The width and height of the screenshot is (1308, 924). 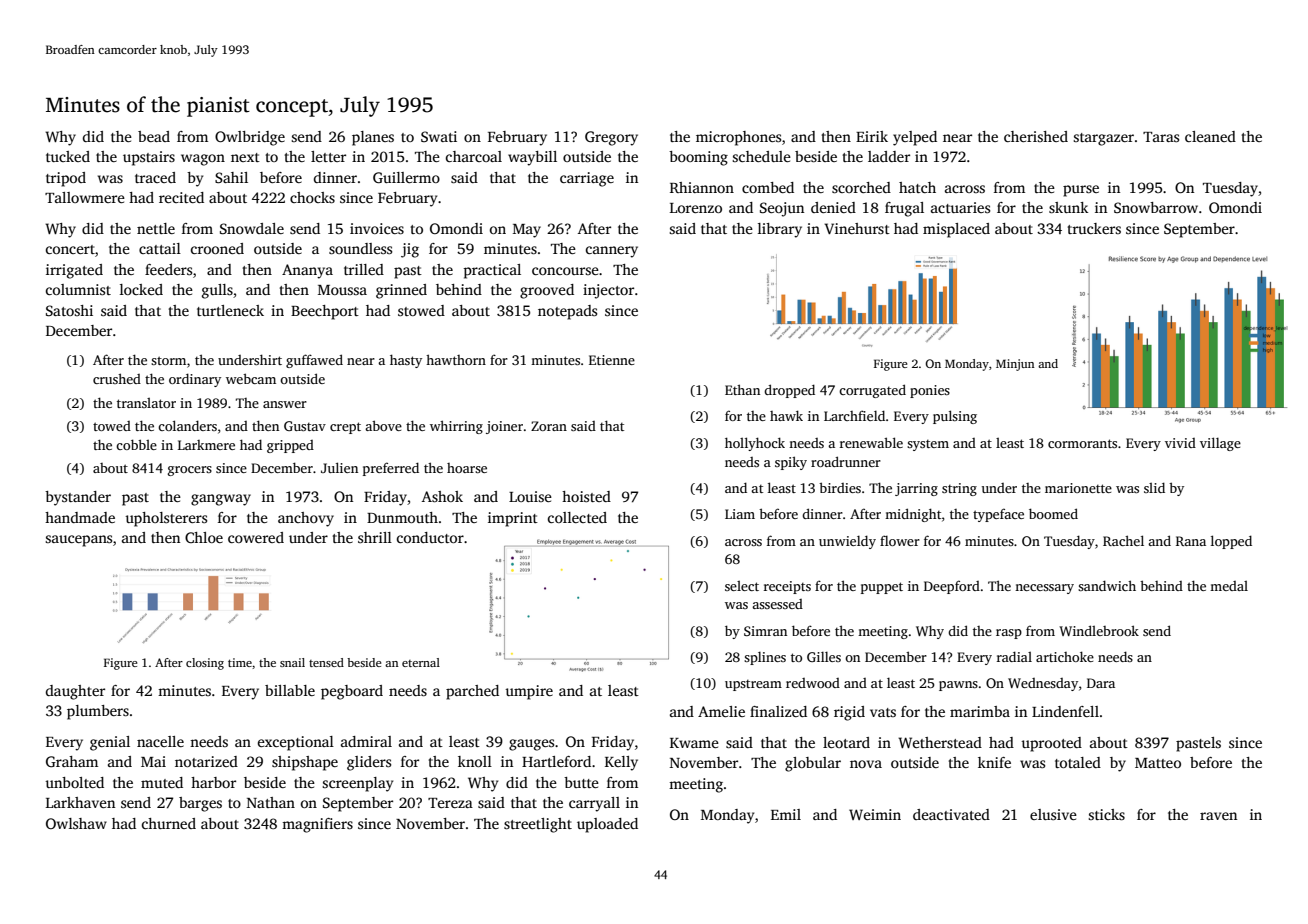 I want to click on closing, so click(x=205, y=664).
